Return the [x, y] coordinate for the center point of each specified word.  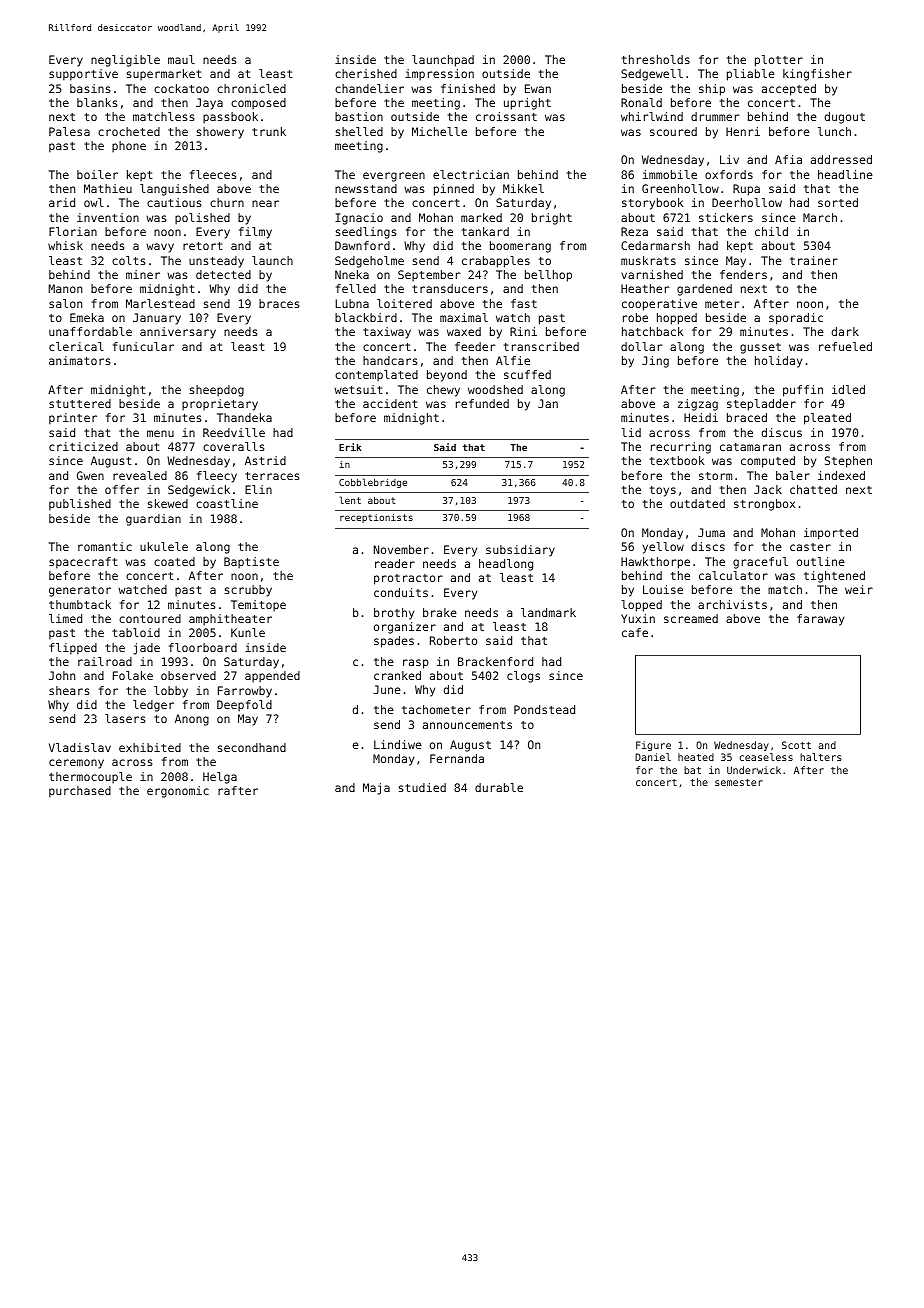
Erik [350, 447]
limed [65, 618]
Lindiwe [398, 744]
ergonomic [178, 792]
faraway [820, 620]
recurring [681, 448]
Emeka [87, 317]
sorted [838, 202]
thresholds [656, 59]
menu [160, 433]
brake [440, 612]
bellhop [548, 276]
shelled [359, 131]
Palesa [69, 131]
